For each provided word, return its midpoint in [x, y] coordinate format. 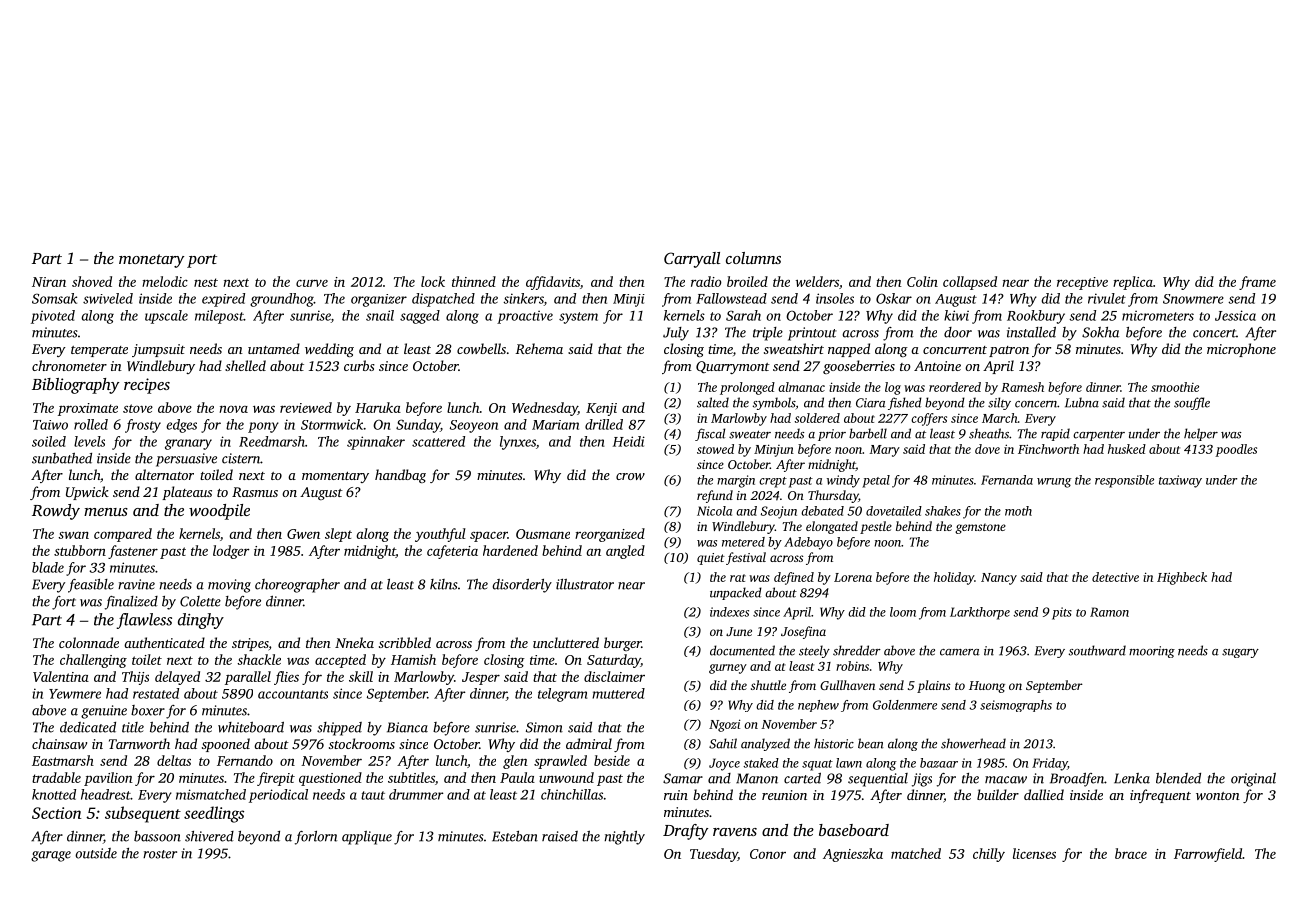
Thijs [135, 678]
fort [64, 603]
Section [56, 813]
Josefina [803, 632]
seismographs [1016, 706]
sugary [1240, 653]
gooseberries [859, 367]
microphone [1241, 350]
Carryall [692, 260]
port [202, 261]
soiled [49, 441]
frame [1257, 283]
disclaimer [614, 676]
